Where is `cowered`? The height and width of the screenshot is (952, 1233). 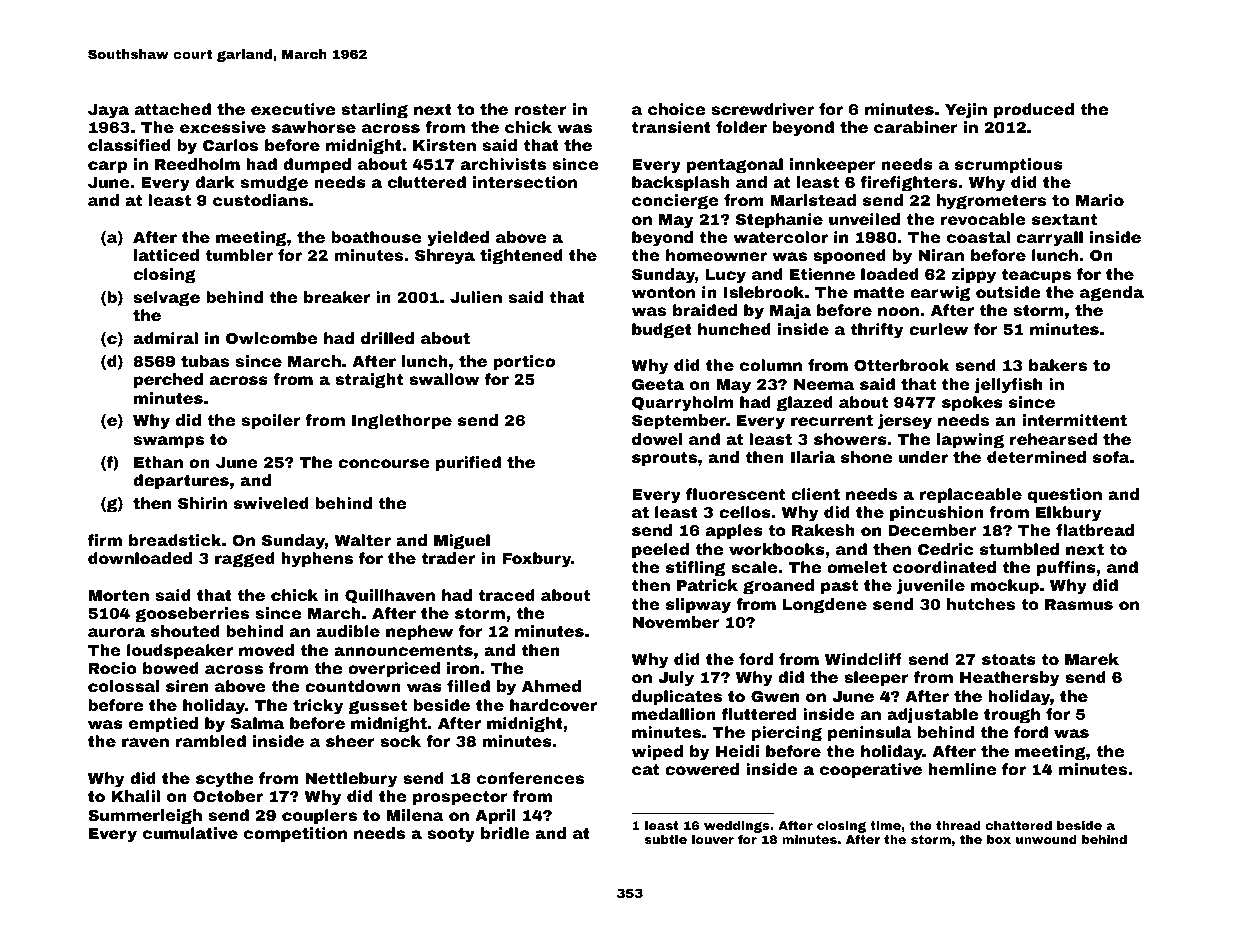
cowered is located at coordinates (702, 769).
